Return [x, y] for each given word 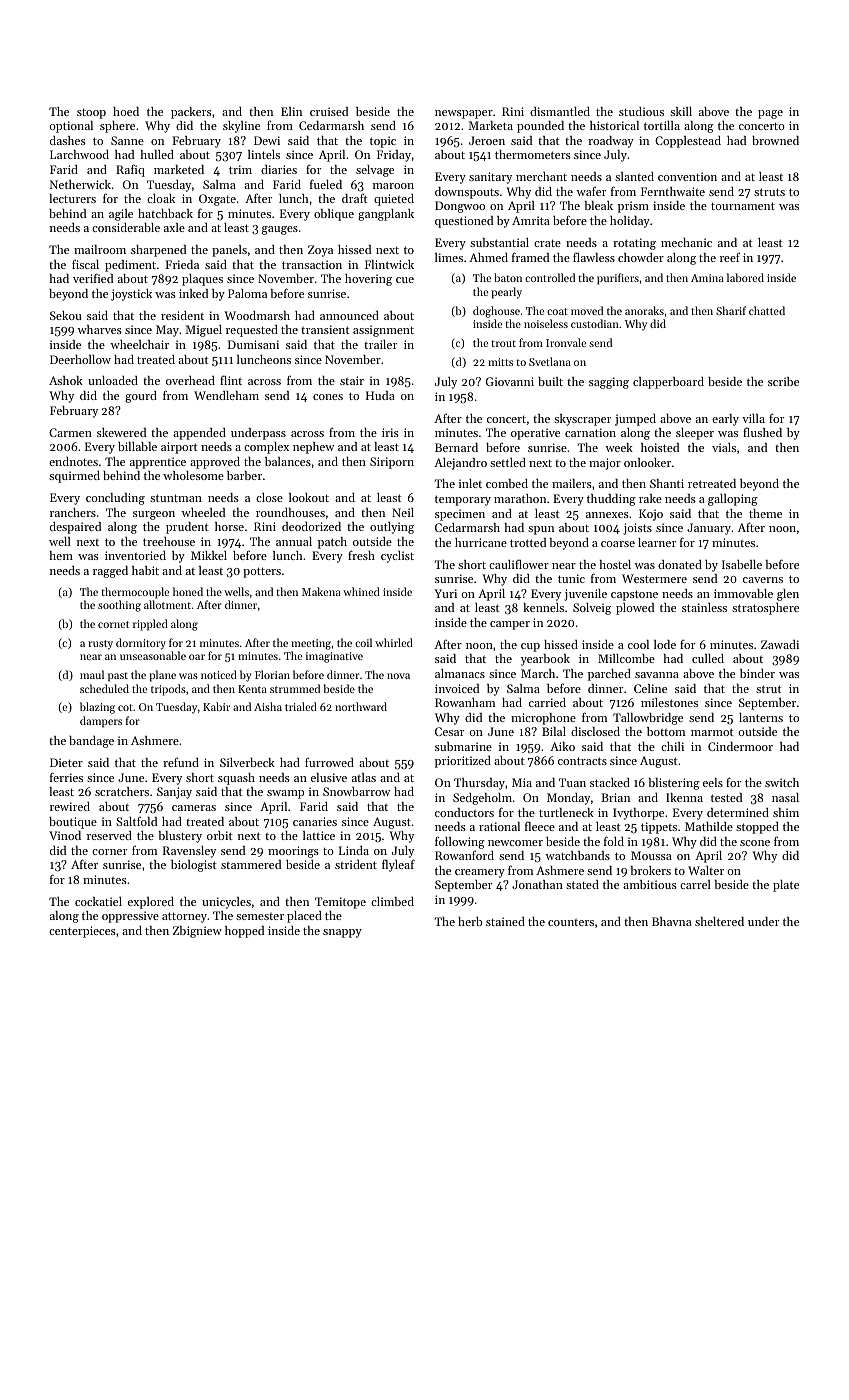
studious [641, 111]
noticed [219, 674]
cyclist [397, 557]
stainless [704, 607]
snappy [342, 933]
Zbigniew [197, 932]
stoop [91, 114]
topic [383, 142]
